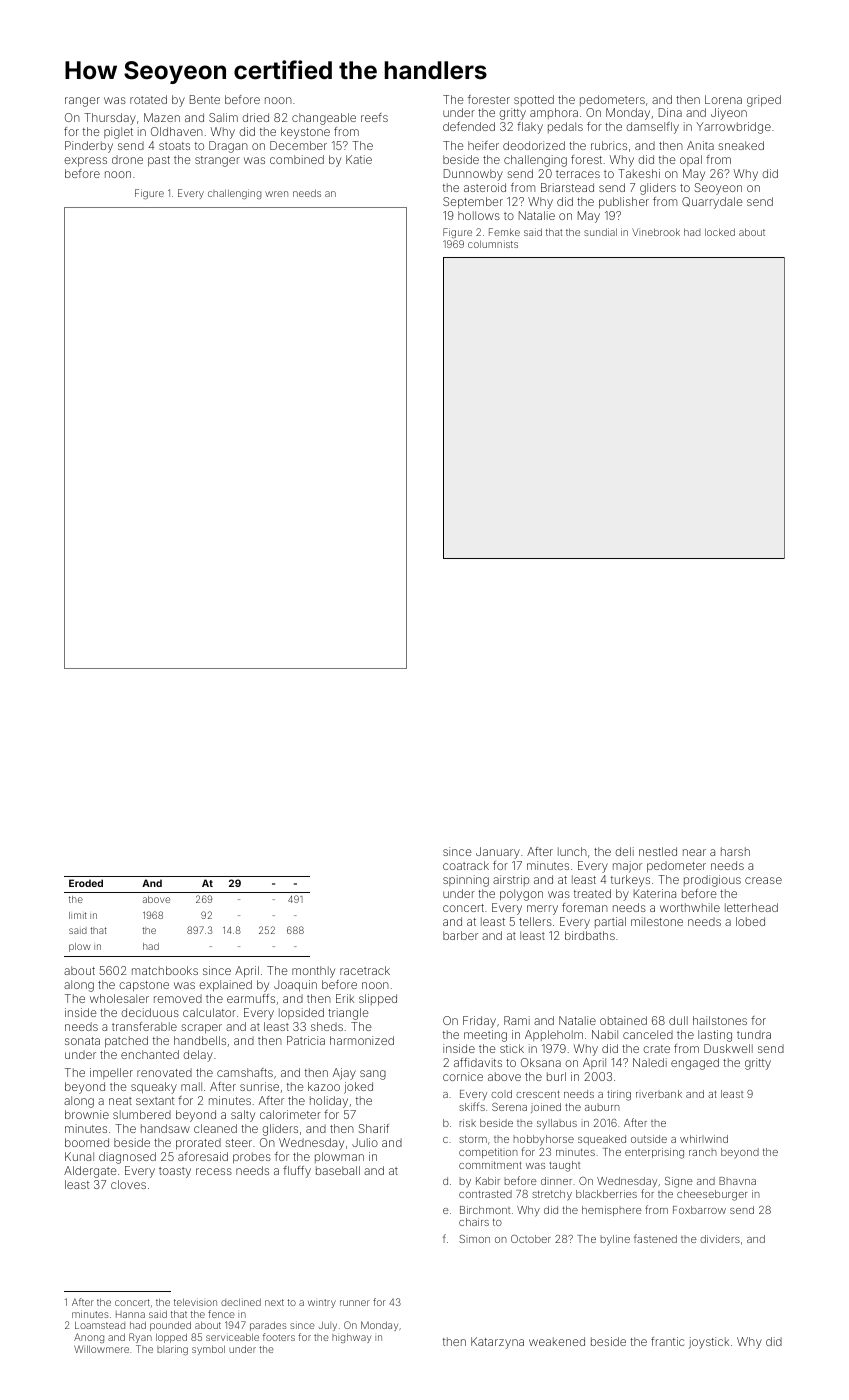 The image size is (849, 1400). I want to click on past, so click(159, 161).
